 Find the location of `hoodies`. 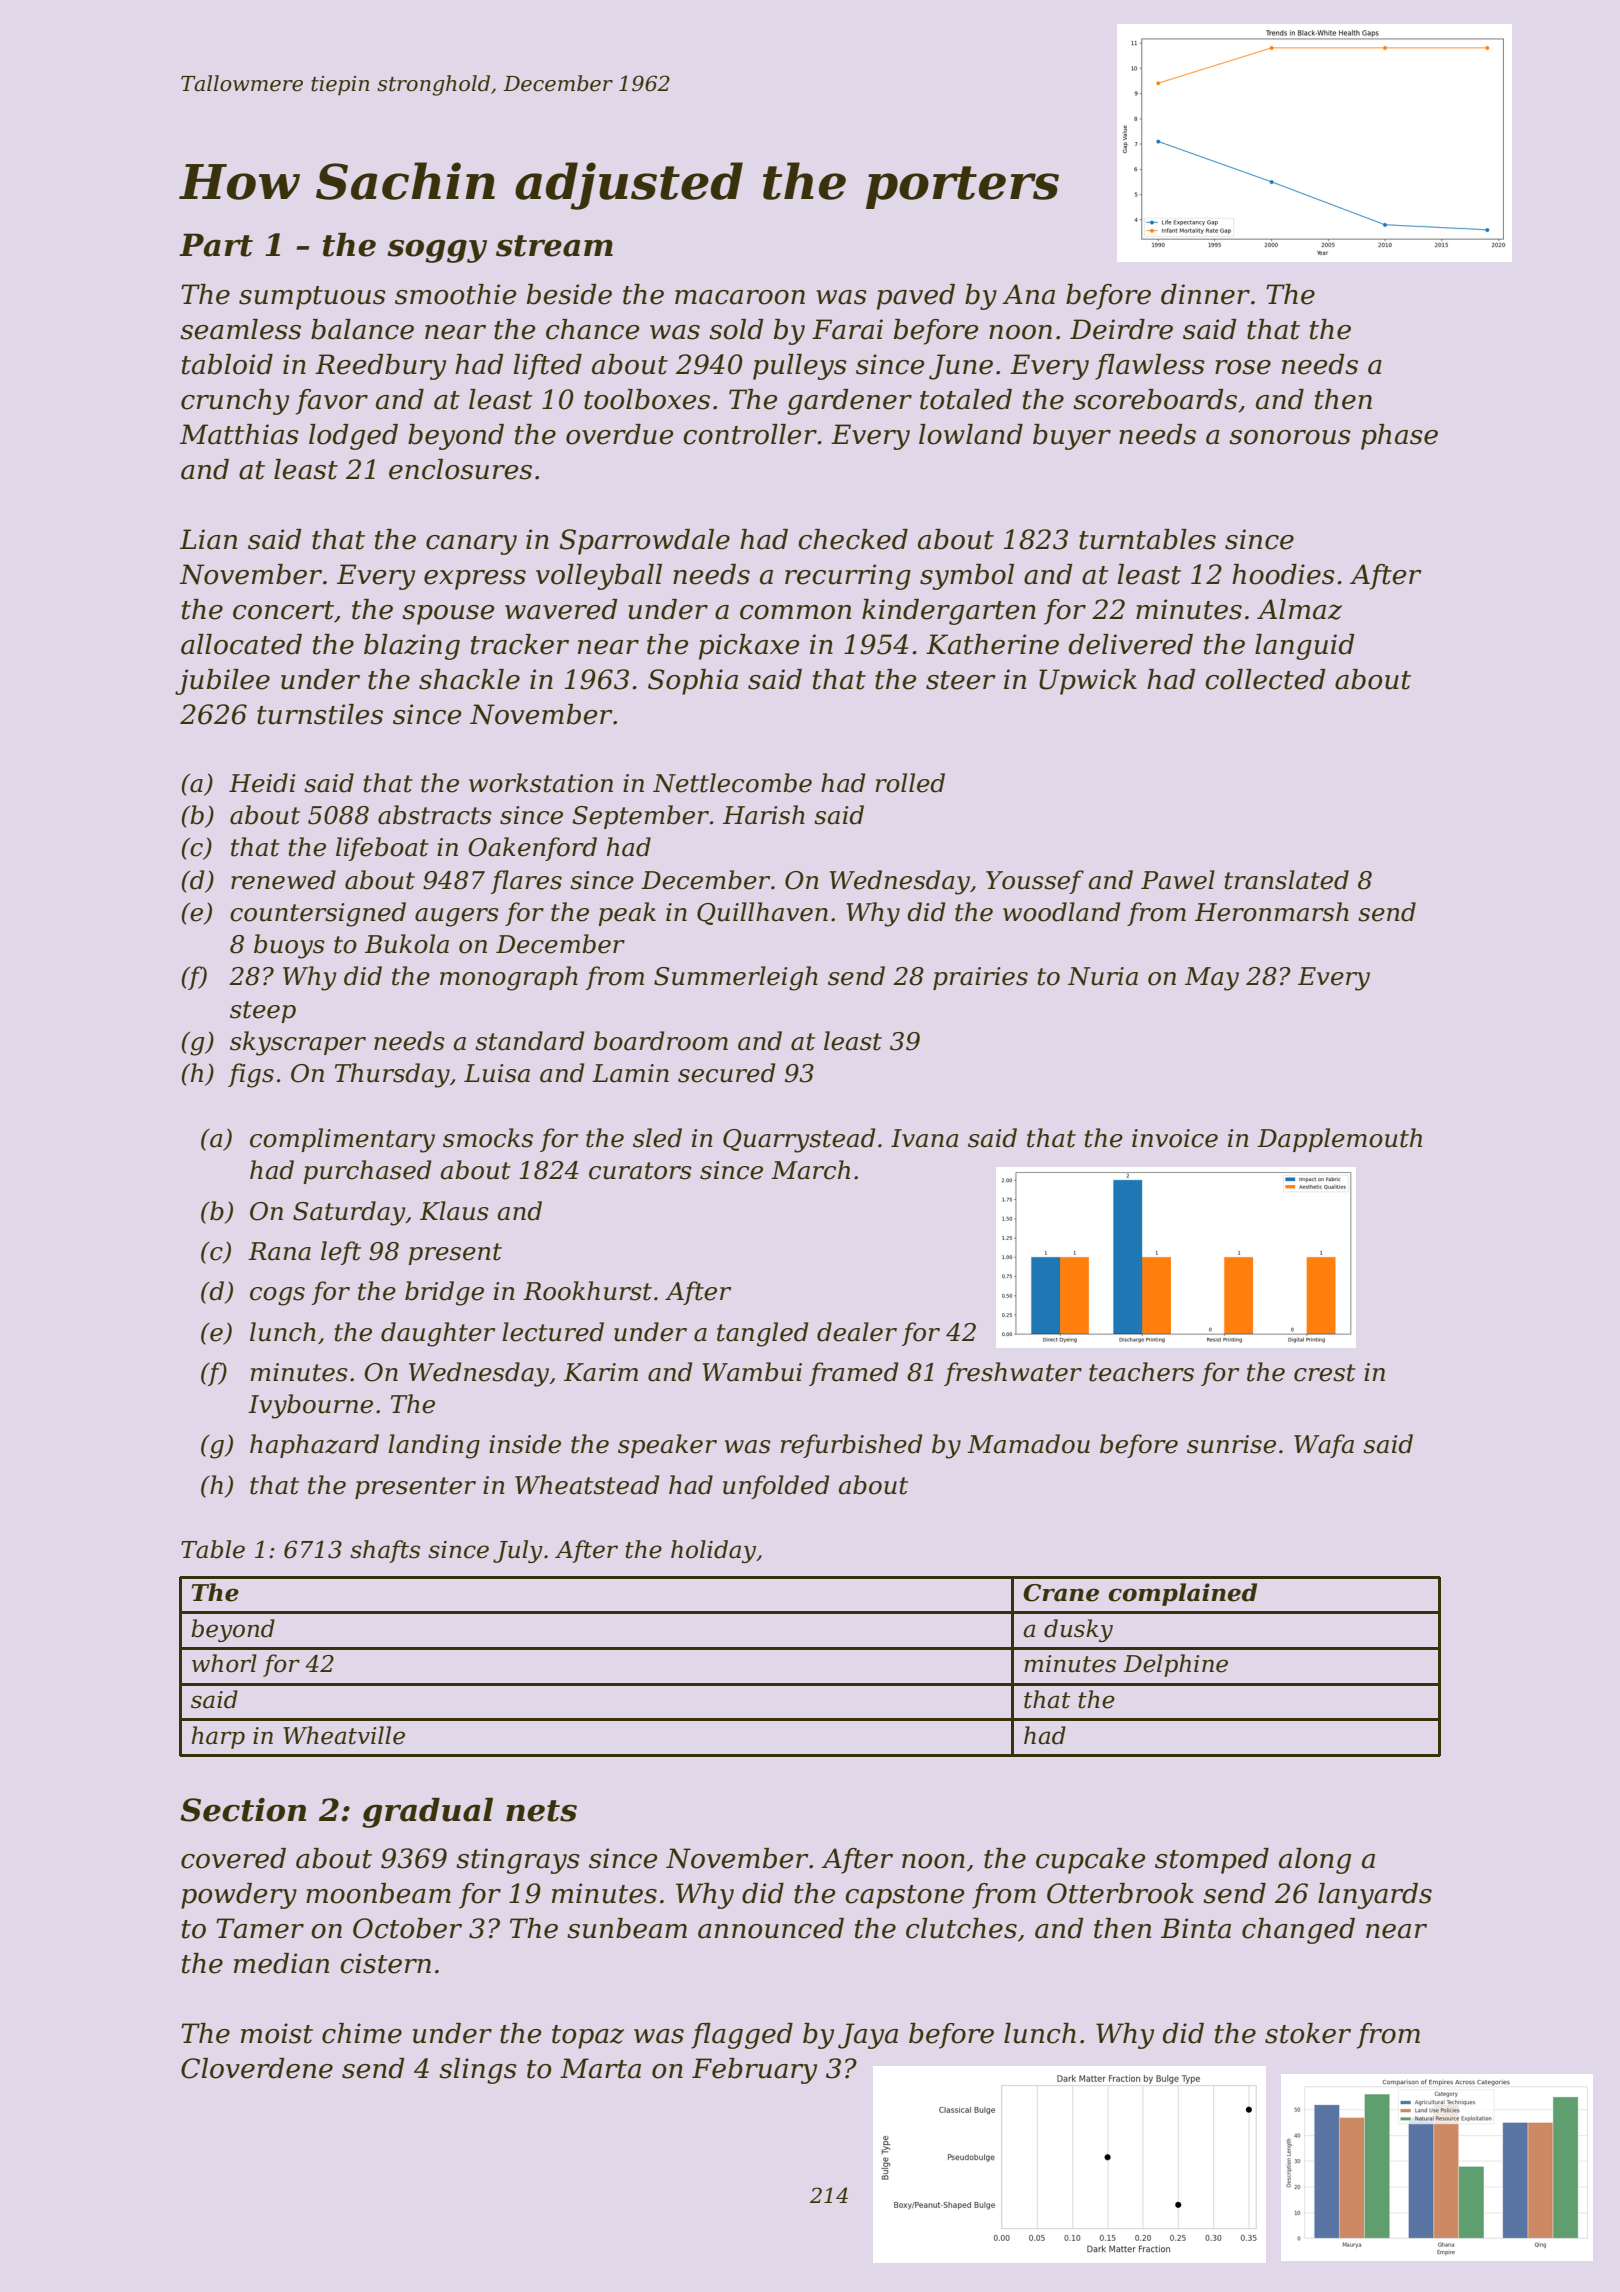

hoodies is located at coordinates (1283, 574).
